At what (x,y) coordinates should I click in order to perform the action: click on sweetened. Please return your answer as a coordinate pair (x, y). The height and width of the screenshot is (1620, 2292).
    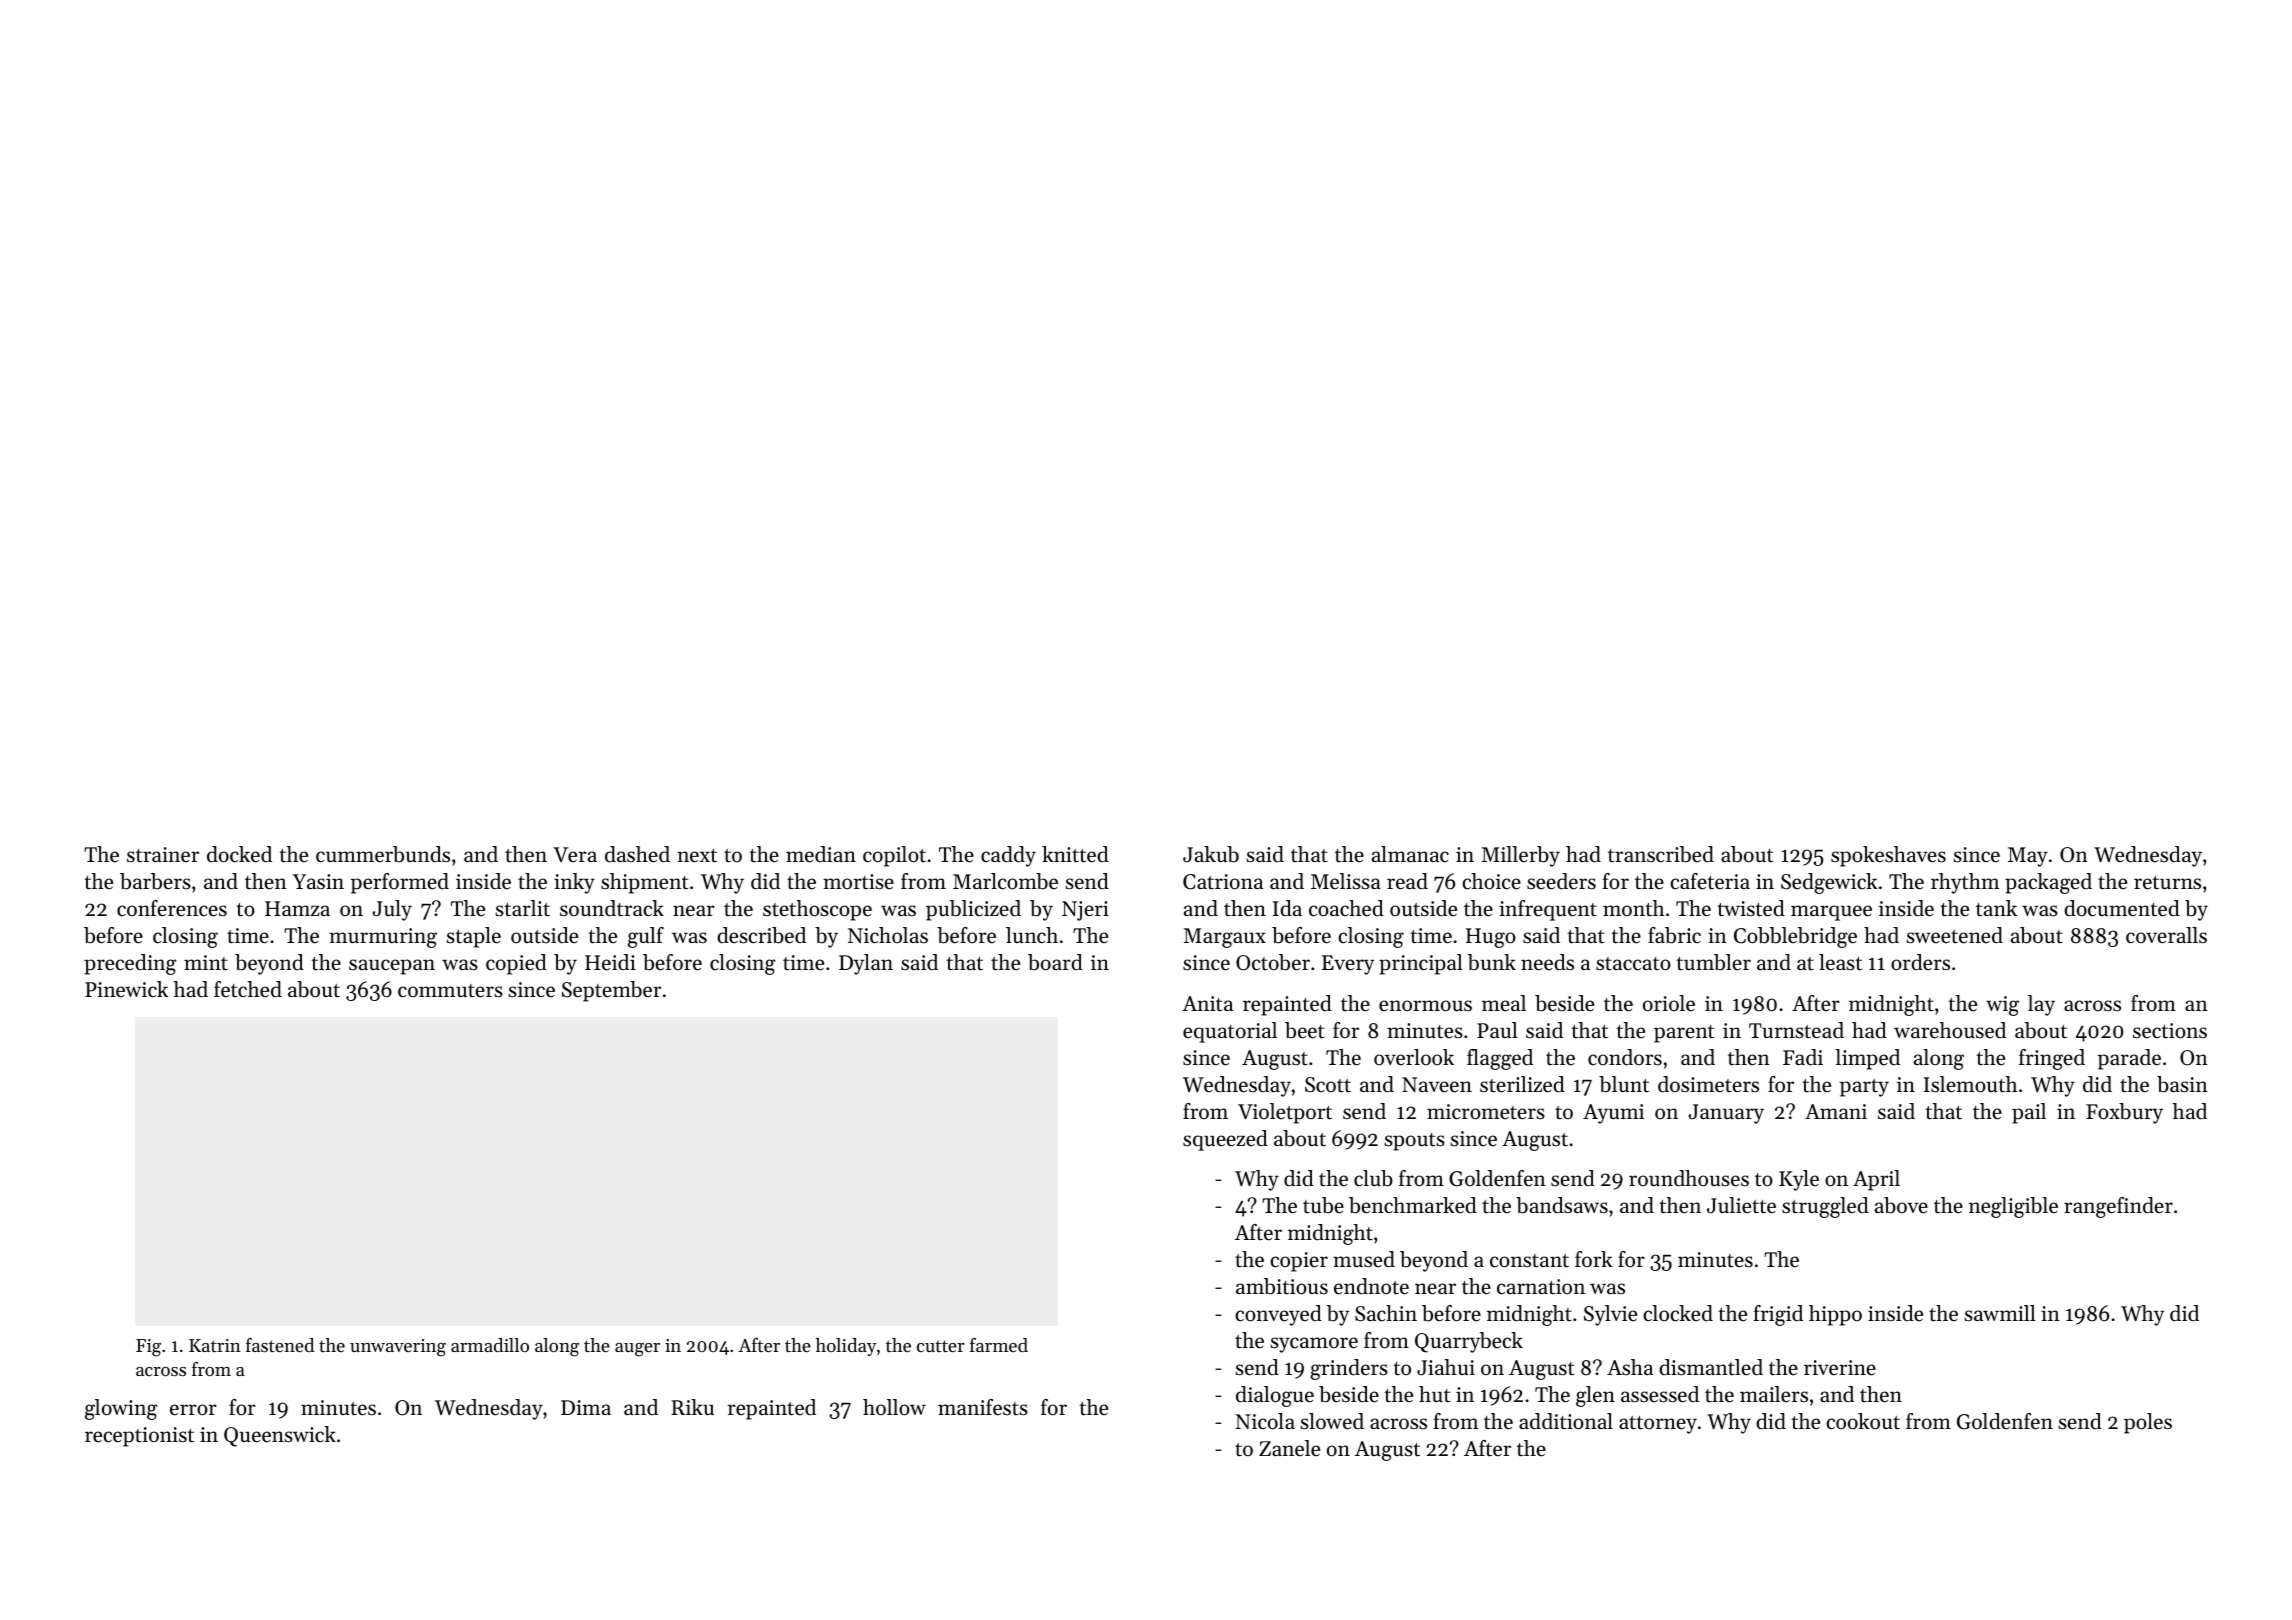
    Looking at the image, I should click on (1954, 935).
